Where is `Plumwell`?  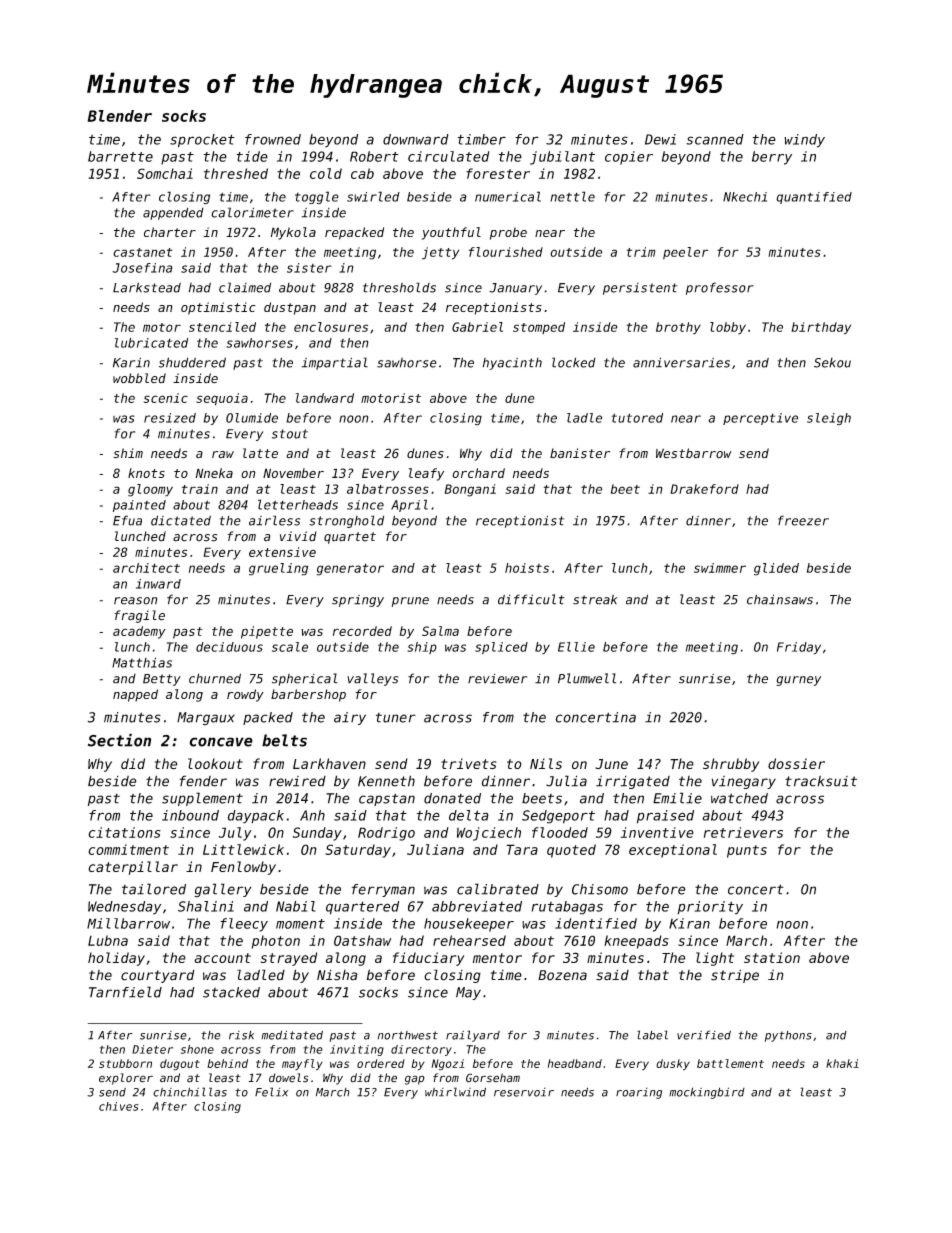 Plumwell is located at coordinates (587, 678).
